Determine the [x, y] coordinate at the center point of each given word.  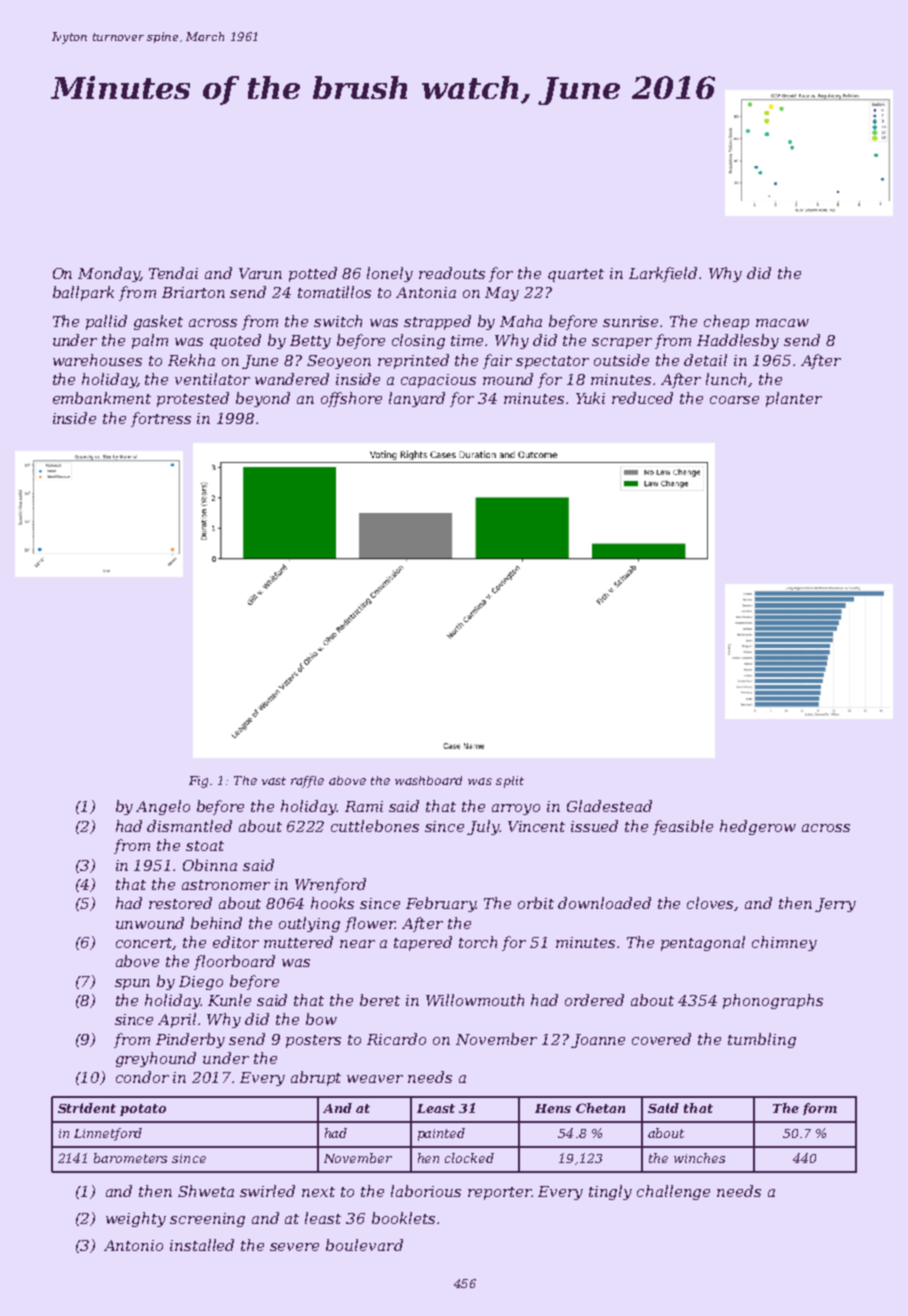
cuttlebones [375, 826]
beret [380, 1000]
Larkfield [663, 274]
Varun [260, 273]
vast [274, 781]
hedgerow [758, 827]
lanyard [417, 399]
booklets [403, 1218]
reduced [642, 398]
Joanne [598, 1041]
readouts [452, 273]
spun [132, 984]
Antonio [133, 1245]
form [820, 1109]
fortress [161, 419]
